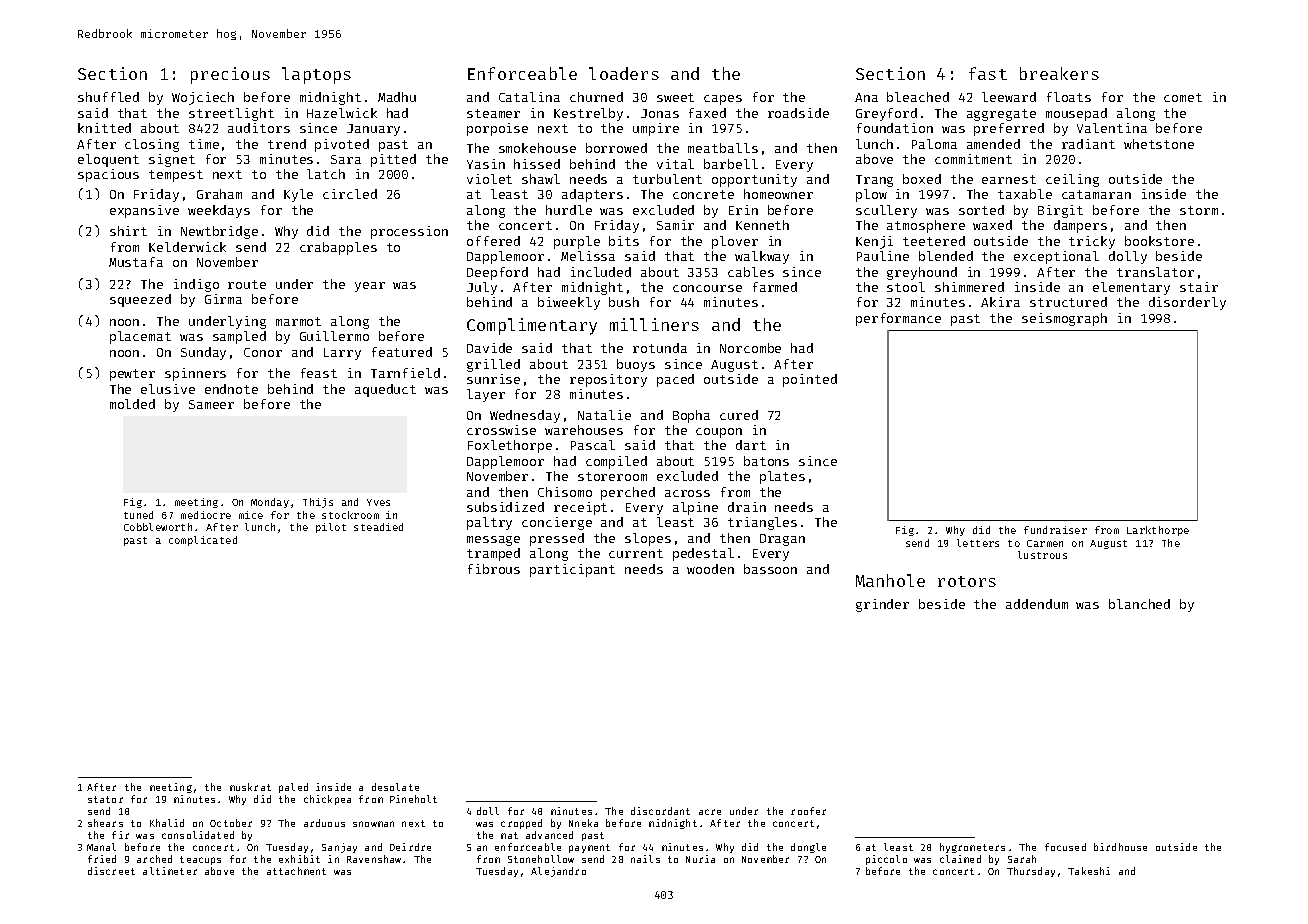 Image resolution: width=1308 pixels, height=924 pixels. What do you see at coordinates (316, 75) in the image?
I see `laptops` at bounding box center [316, 75].
